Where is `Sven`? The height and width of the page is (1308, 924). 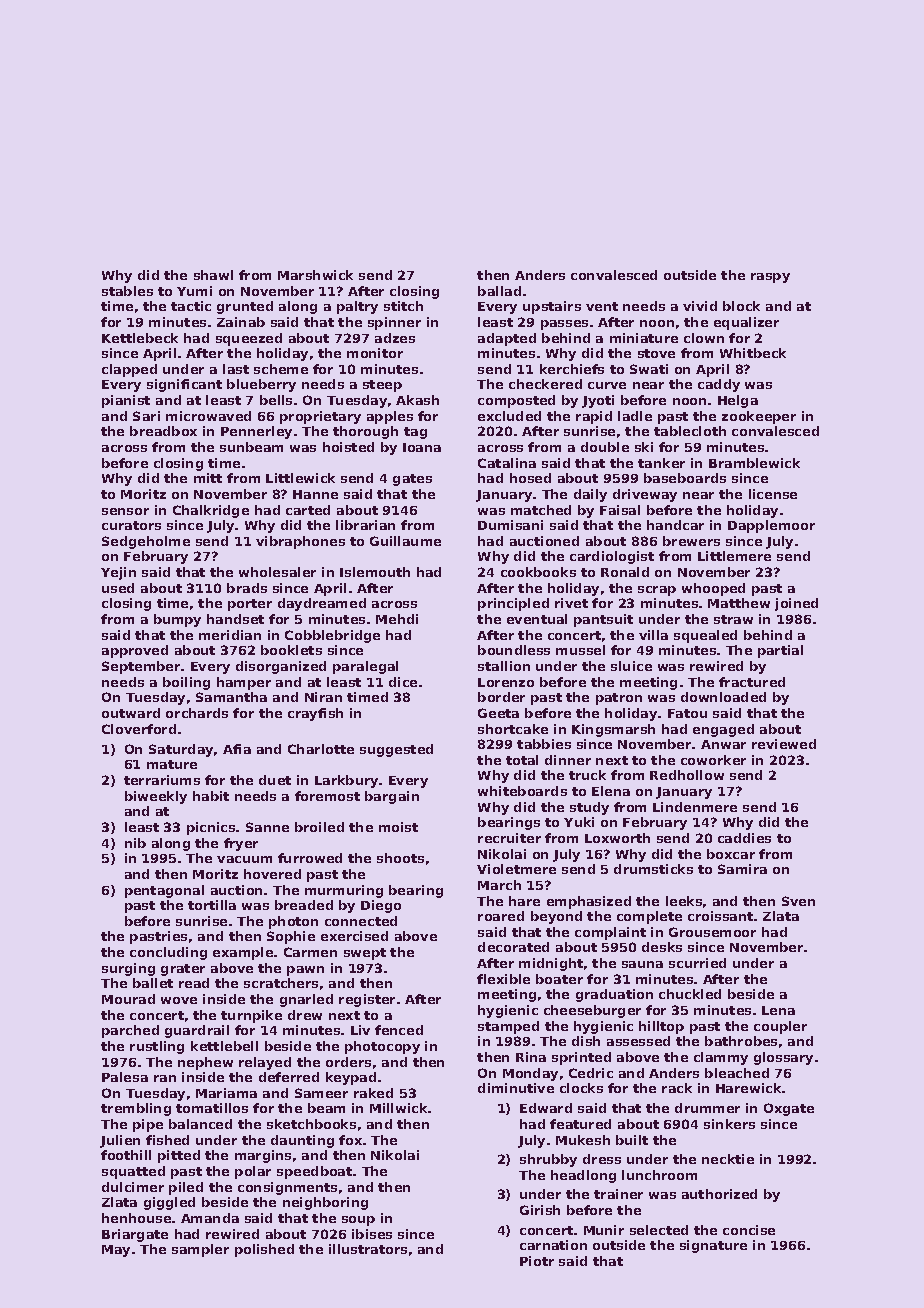
Sven is located at coordinates (798, 901).
